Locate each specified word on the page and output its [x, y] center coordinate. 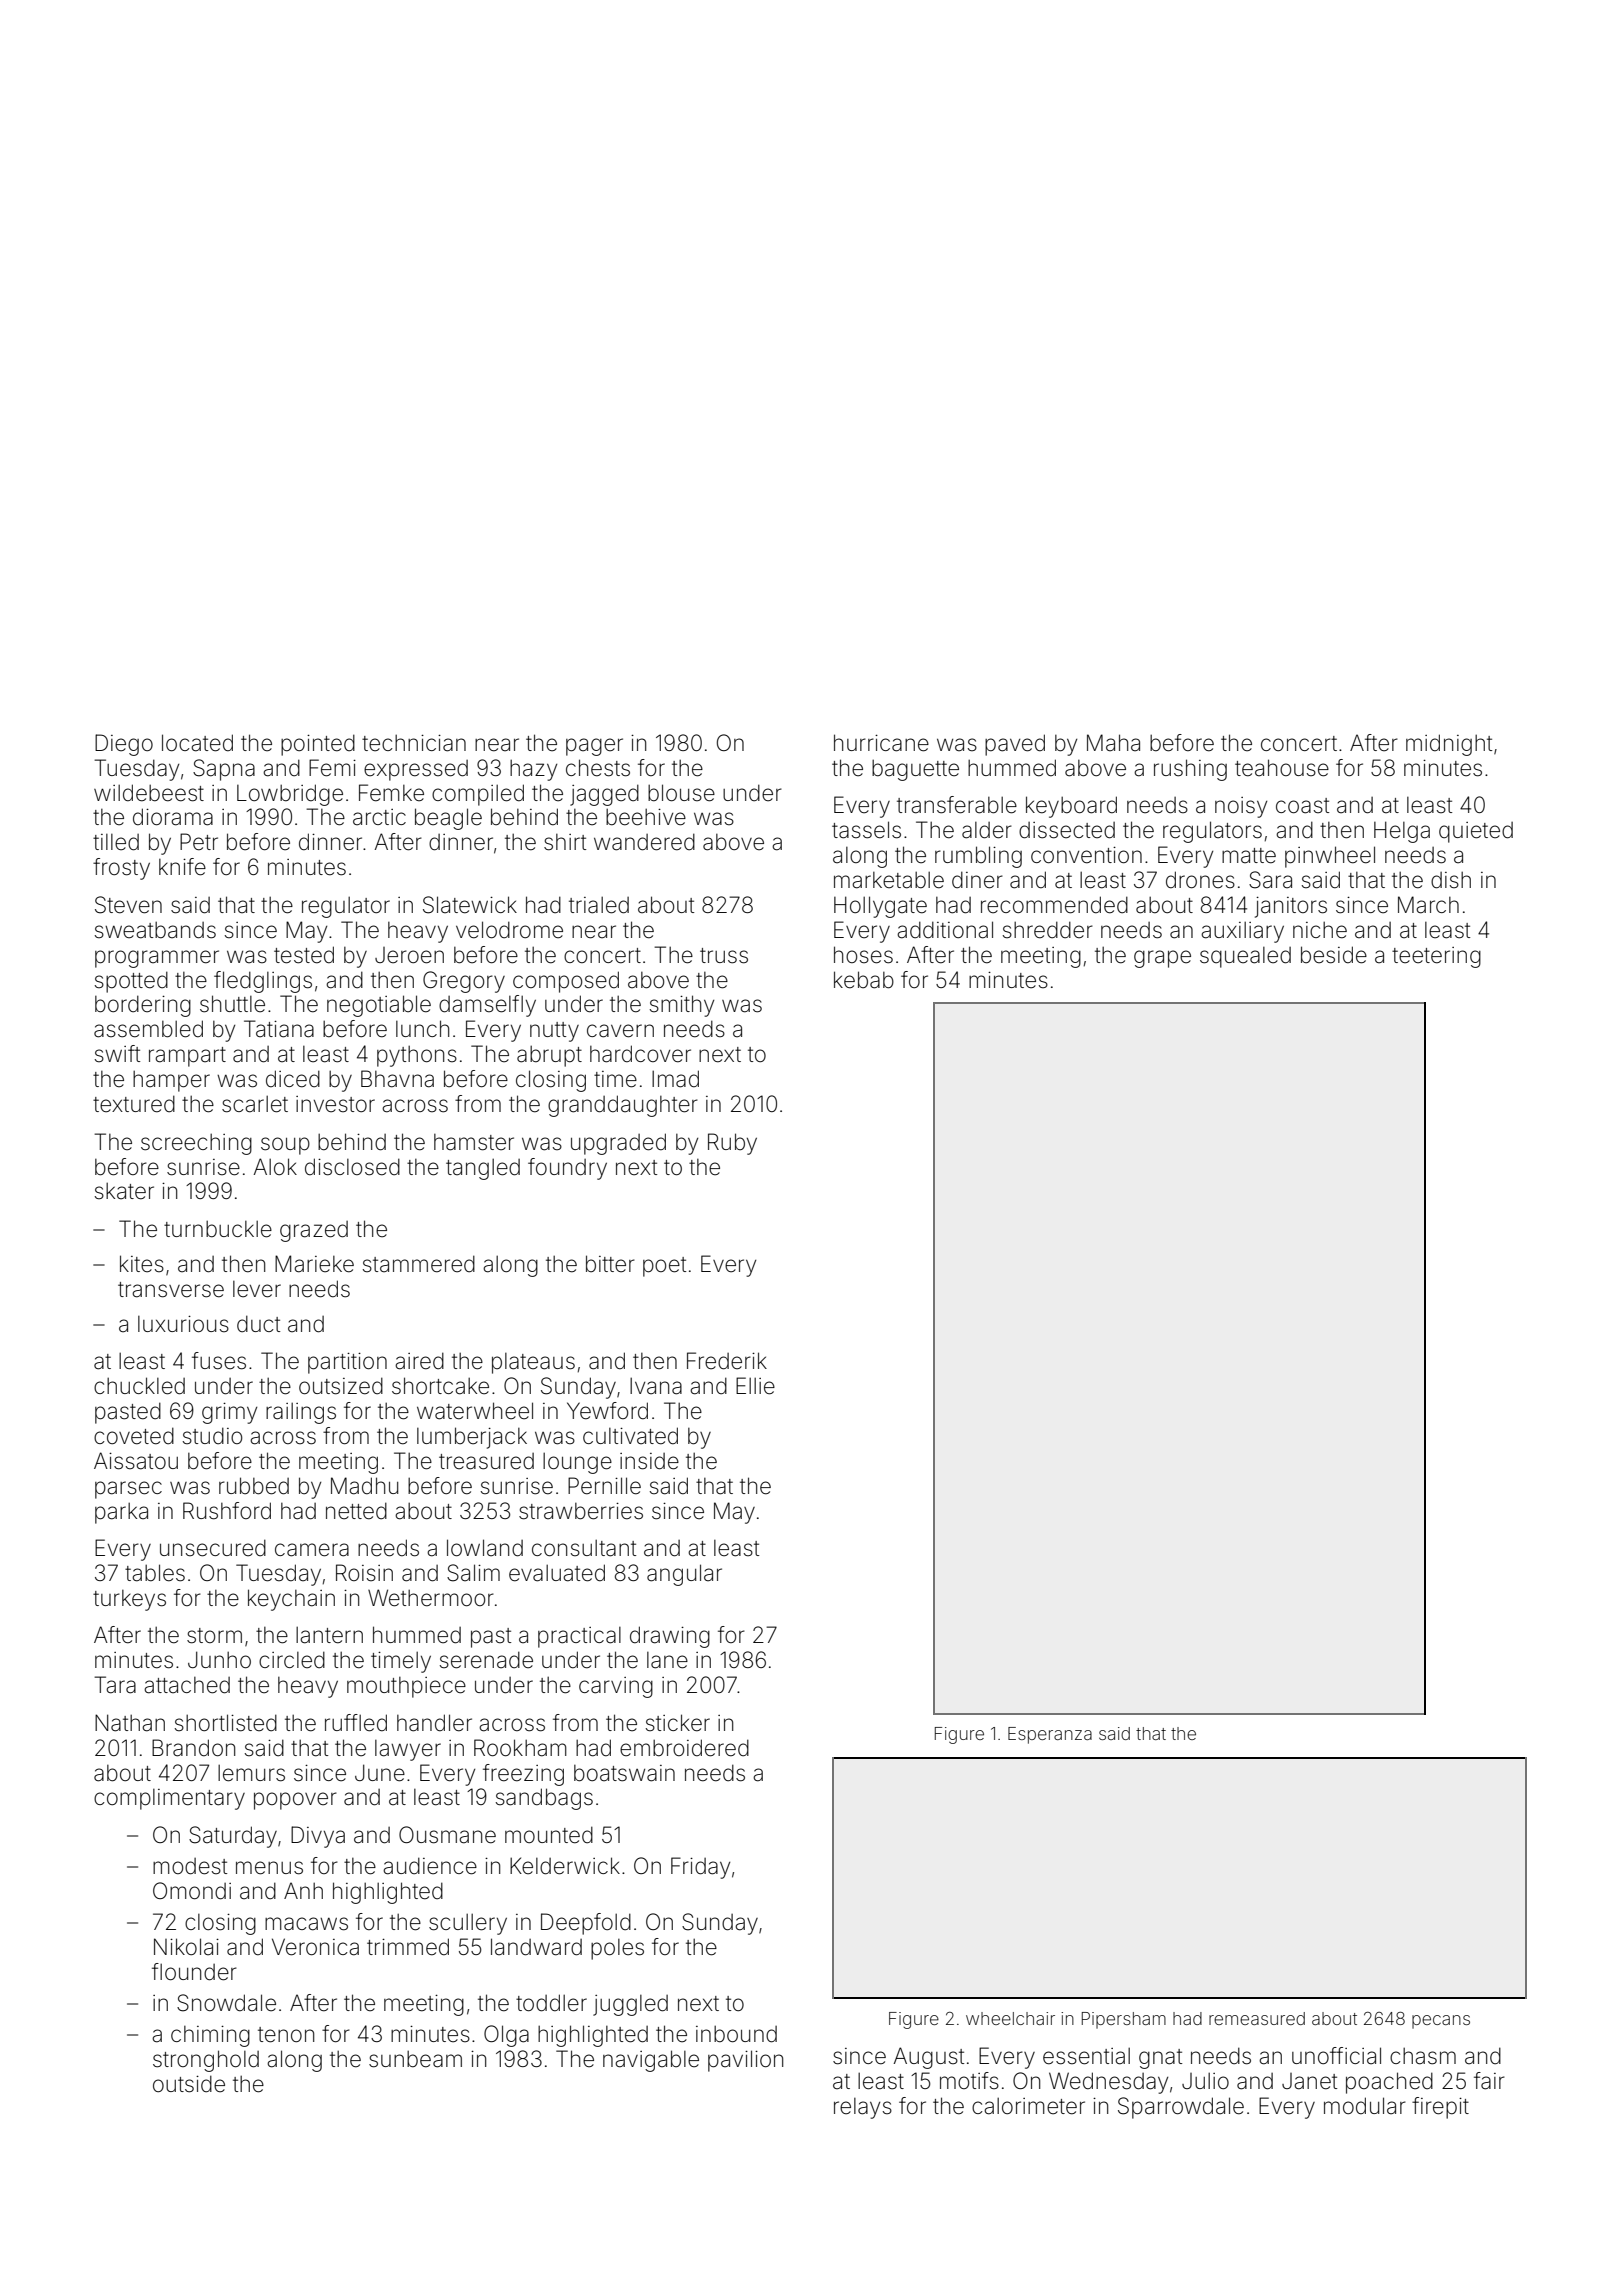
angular [684, 1575]
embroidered [684, 1748]
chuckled [139, 1386]
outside [189, 2084]
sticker [678, 1723]
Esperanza [1050, 1735]
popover [295, 1801]
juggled [630, 2005]
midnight [1449, 745]
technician [414, 743]
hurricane [881, 743]
